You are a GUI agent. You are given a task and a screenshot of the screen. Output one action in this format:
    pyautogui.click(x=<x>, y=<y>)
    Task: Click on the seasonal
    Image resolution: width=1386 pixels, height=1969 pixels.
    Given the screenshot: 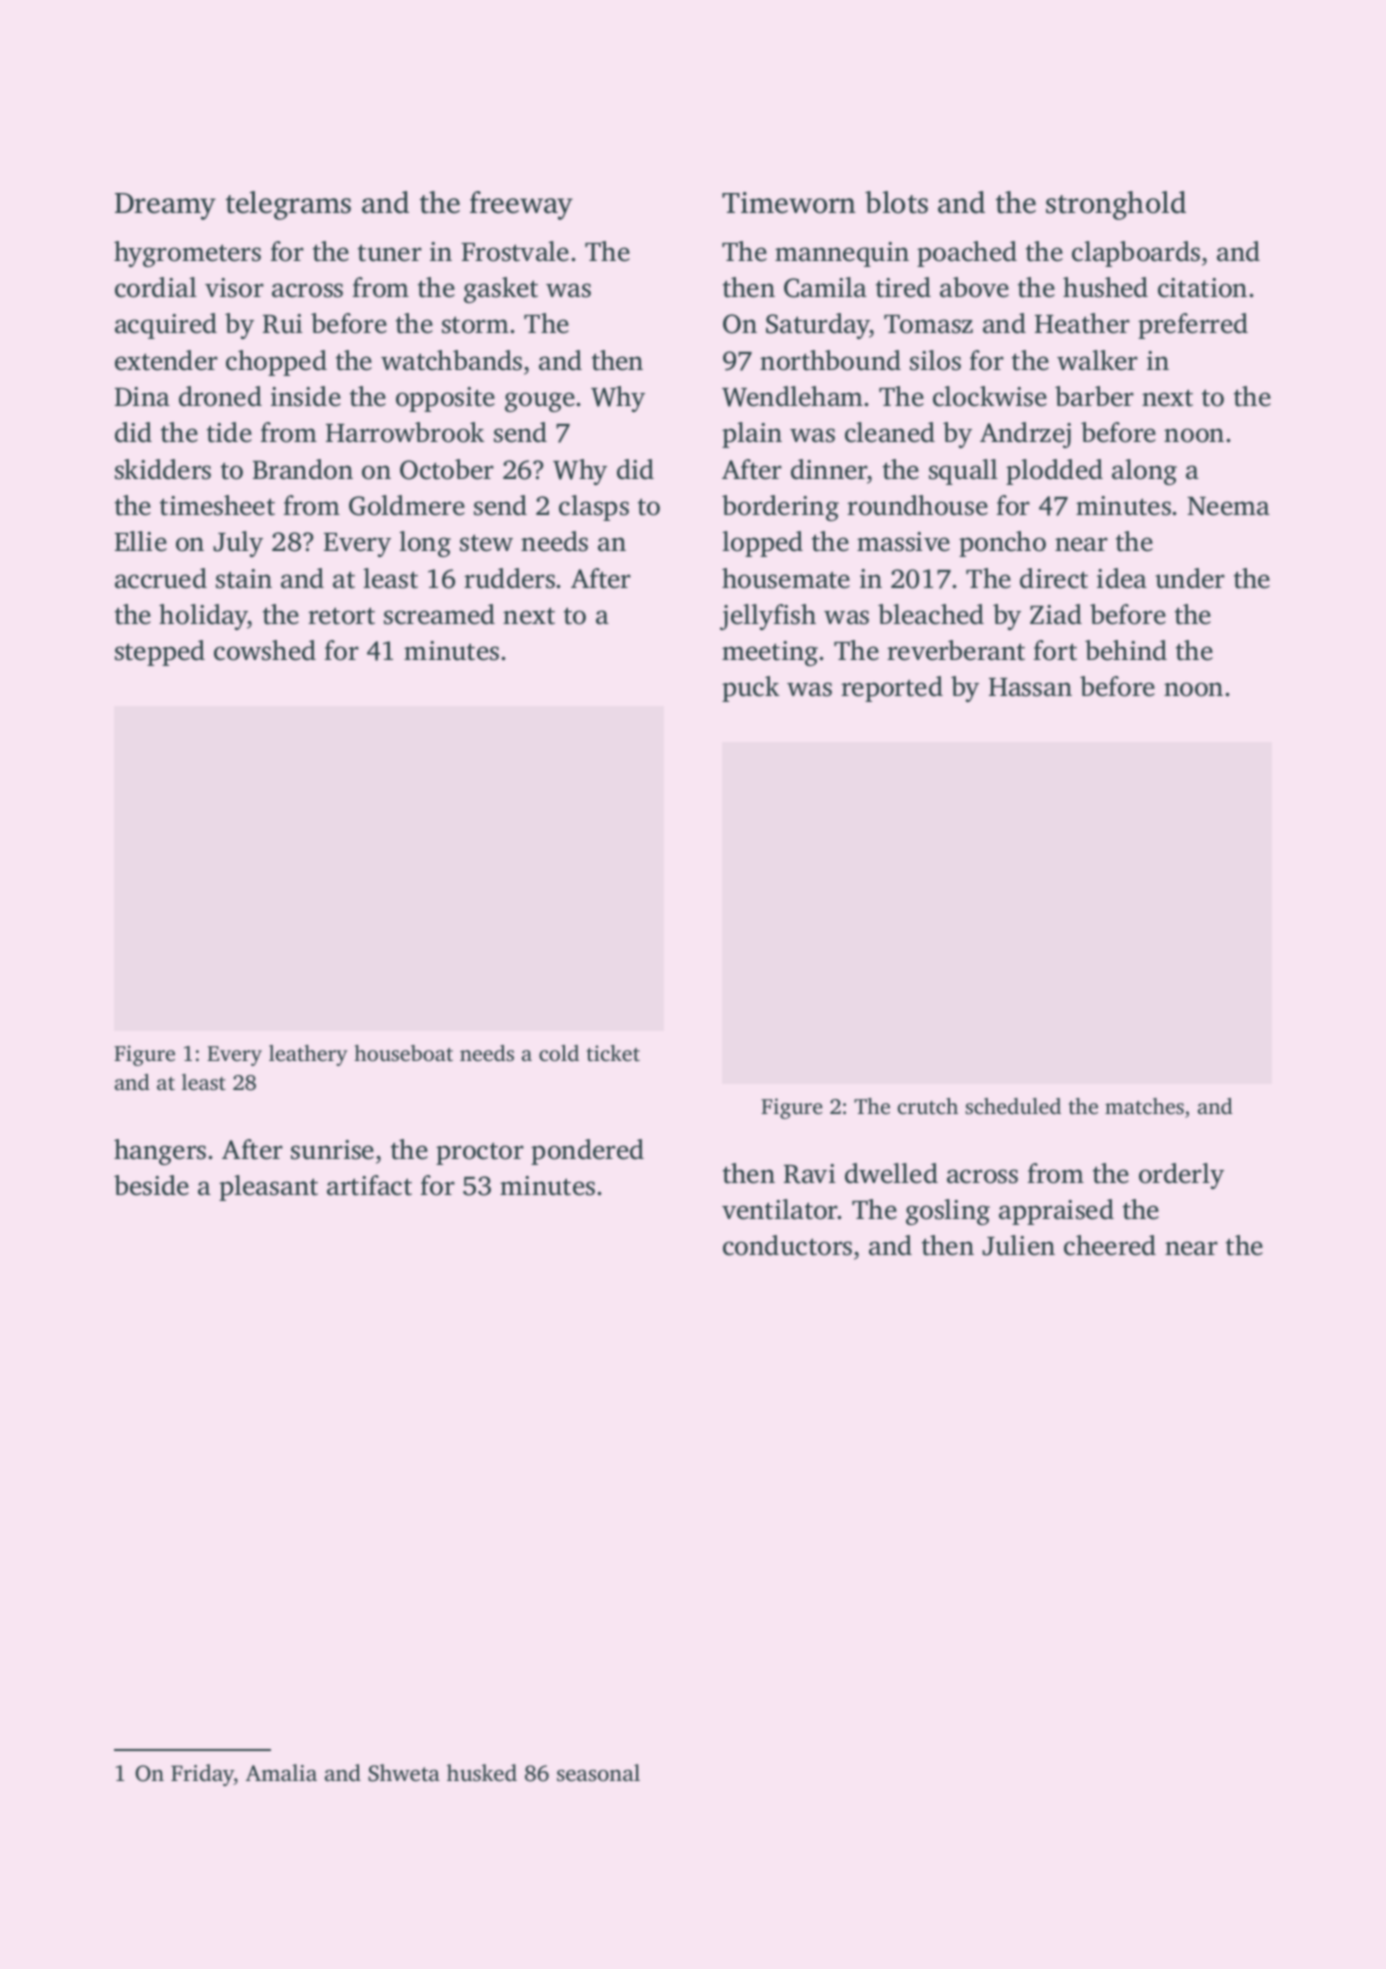 What is the action you would take?
    pyautogui.click(x=598, y=1773)
